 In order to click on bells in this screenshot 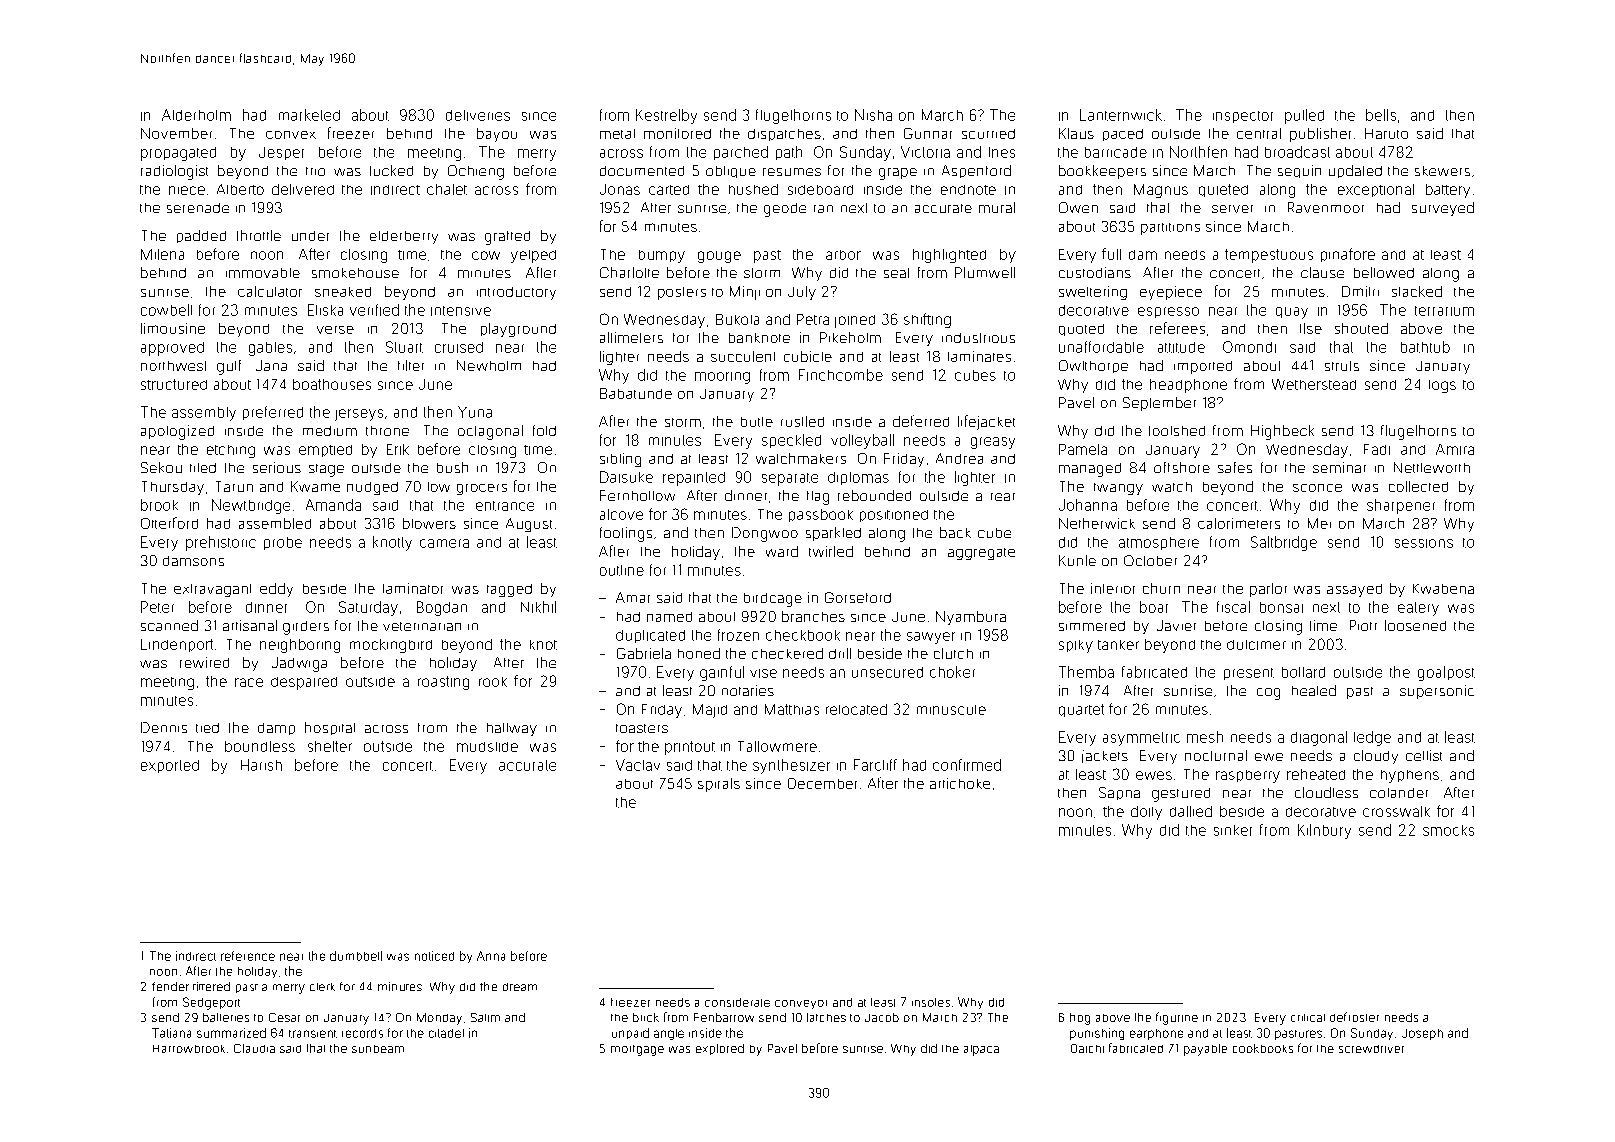, I will do `click(1381, 115)`.
